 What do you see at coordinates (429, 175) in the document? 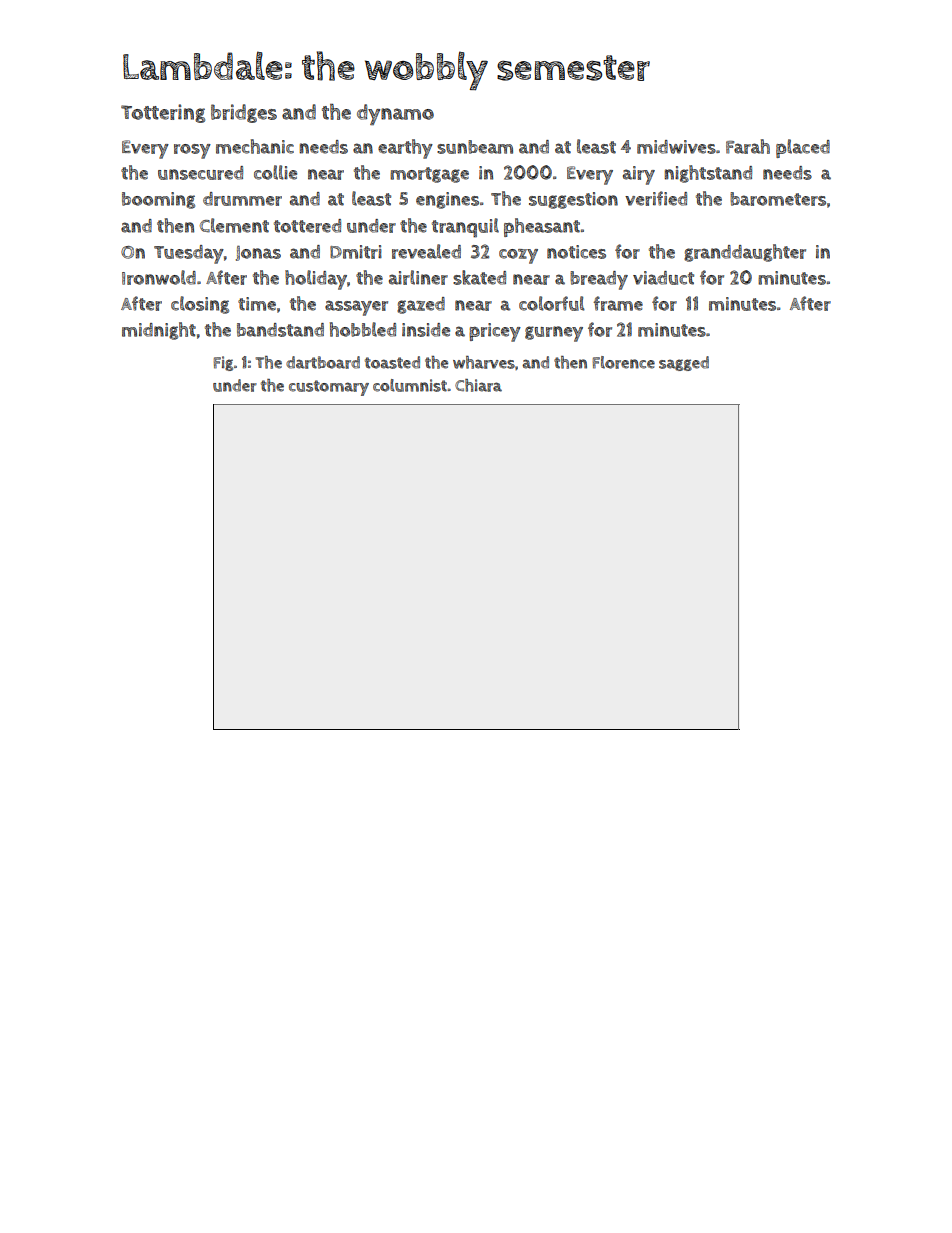
I see `mortgage` at bounding box center [429, 175].
